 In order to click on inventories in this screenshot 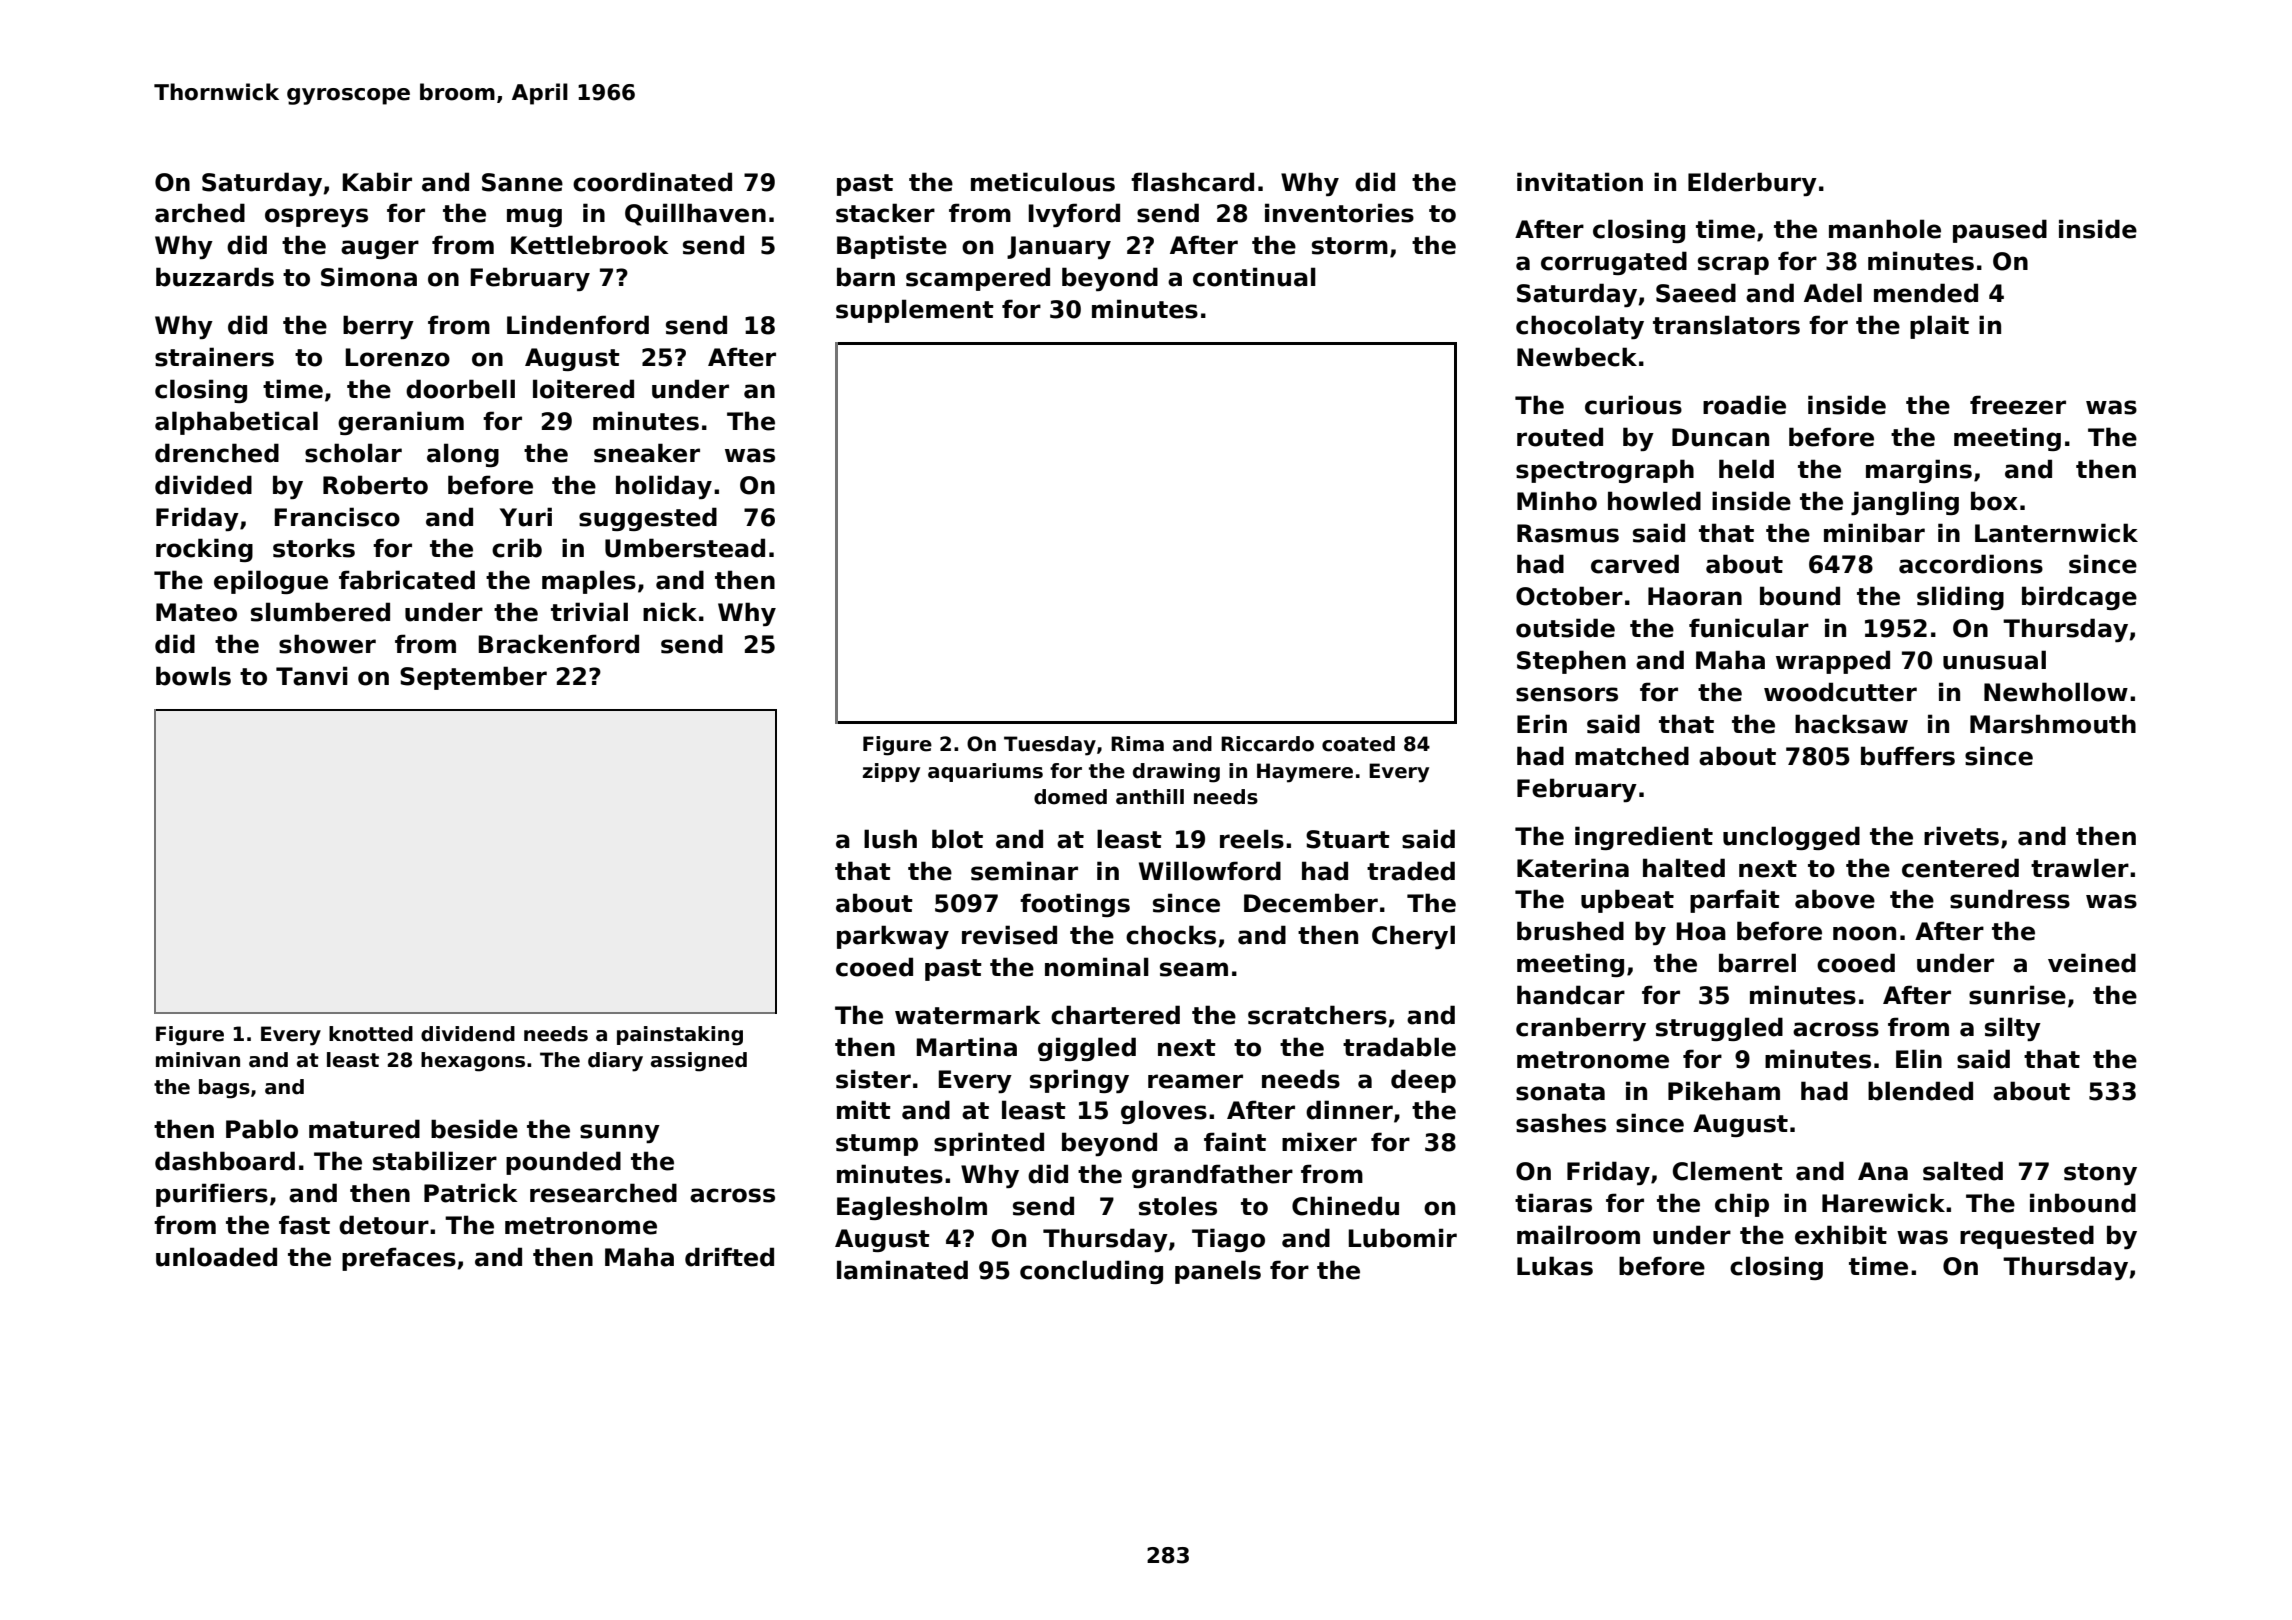, I will do `click(1339, 213)`.
